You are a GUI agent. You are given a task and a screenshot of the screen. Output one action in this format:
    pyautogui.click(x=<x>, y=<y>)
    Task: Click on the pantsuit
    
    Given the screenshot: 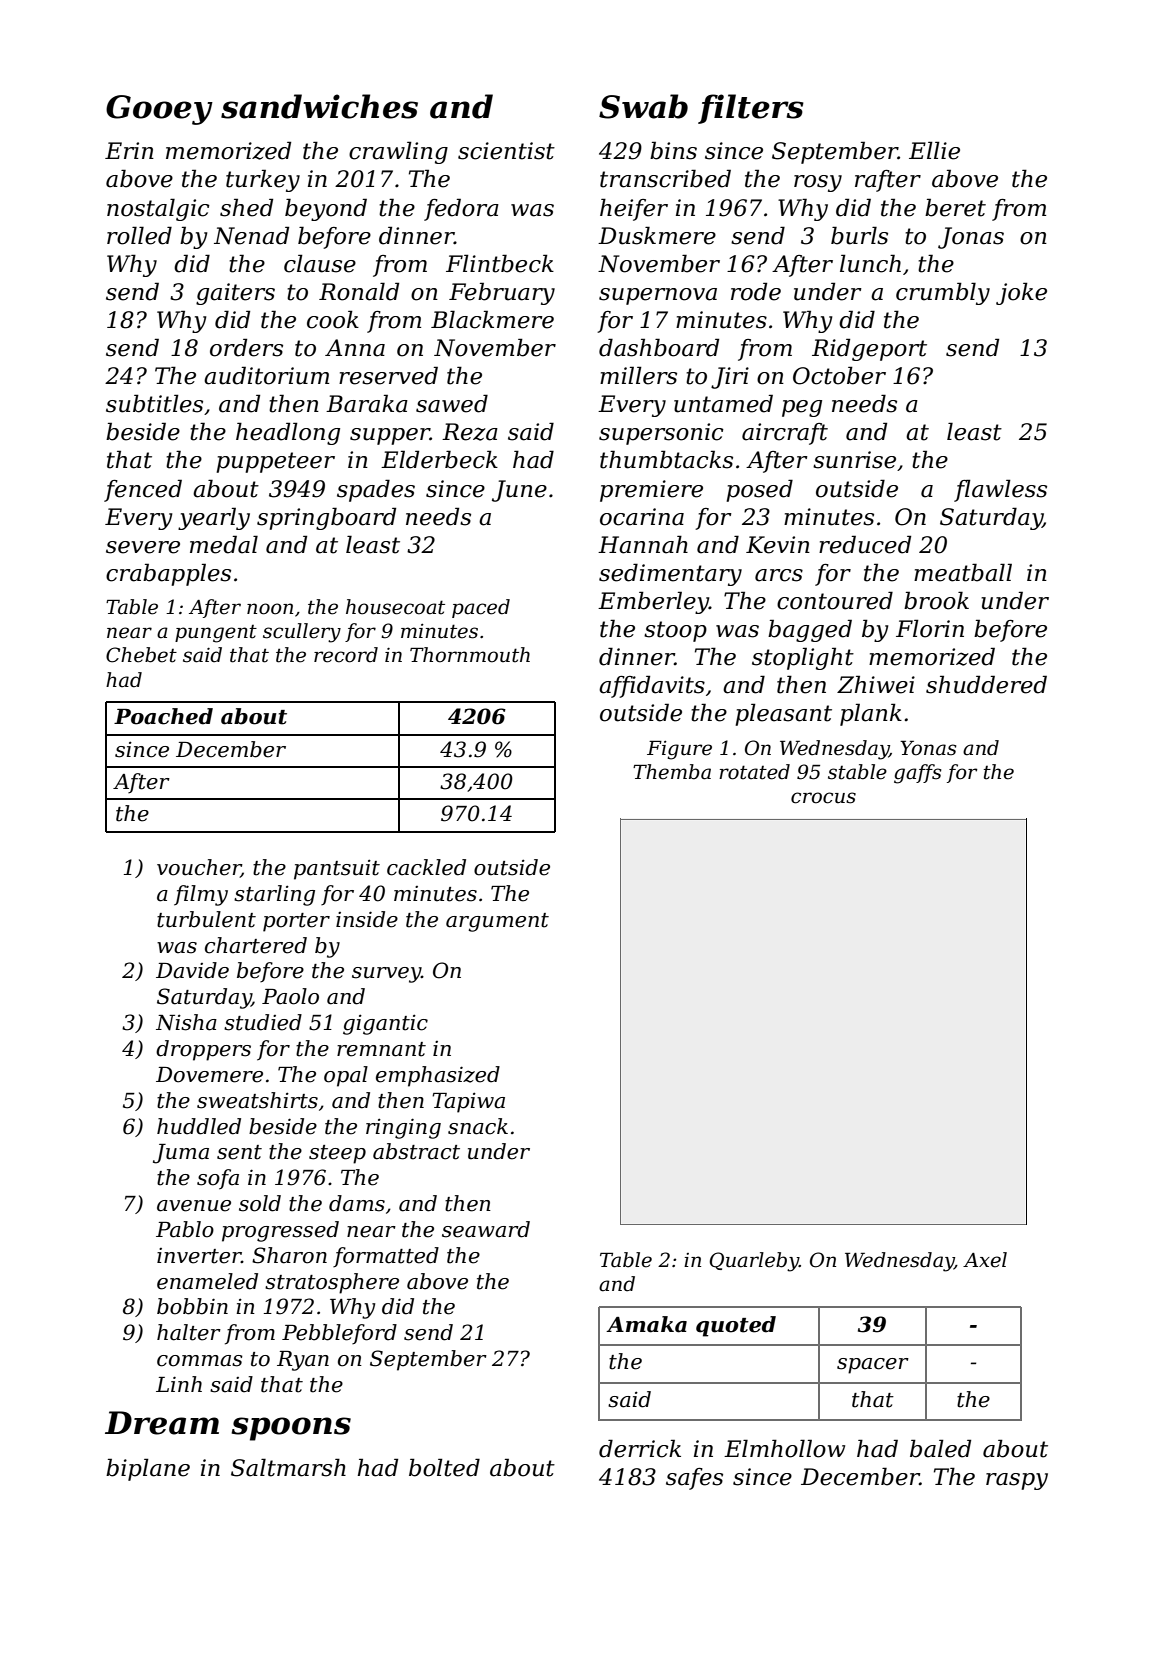 What is the action you would take?
    pyautogui.click(x=337, y=869)
